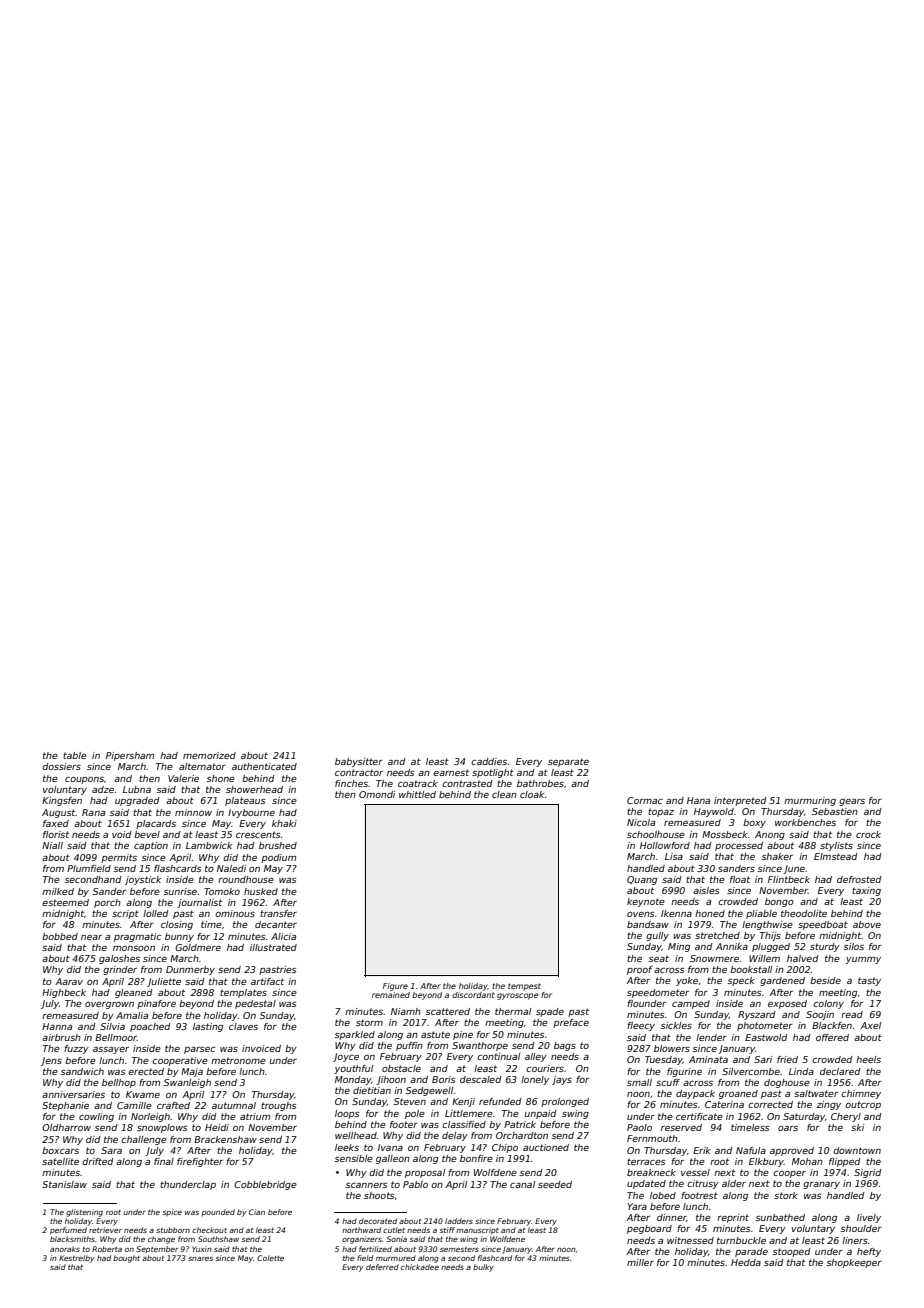 Image resolution: width=924 pixels, height=1308 pixels. What do you see at coordinates (134, 1105) in the screenshot?
I see `Camille` at bounding box center [134, 1105].
